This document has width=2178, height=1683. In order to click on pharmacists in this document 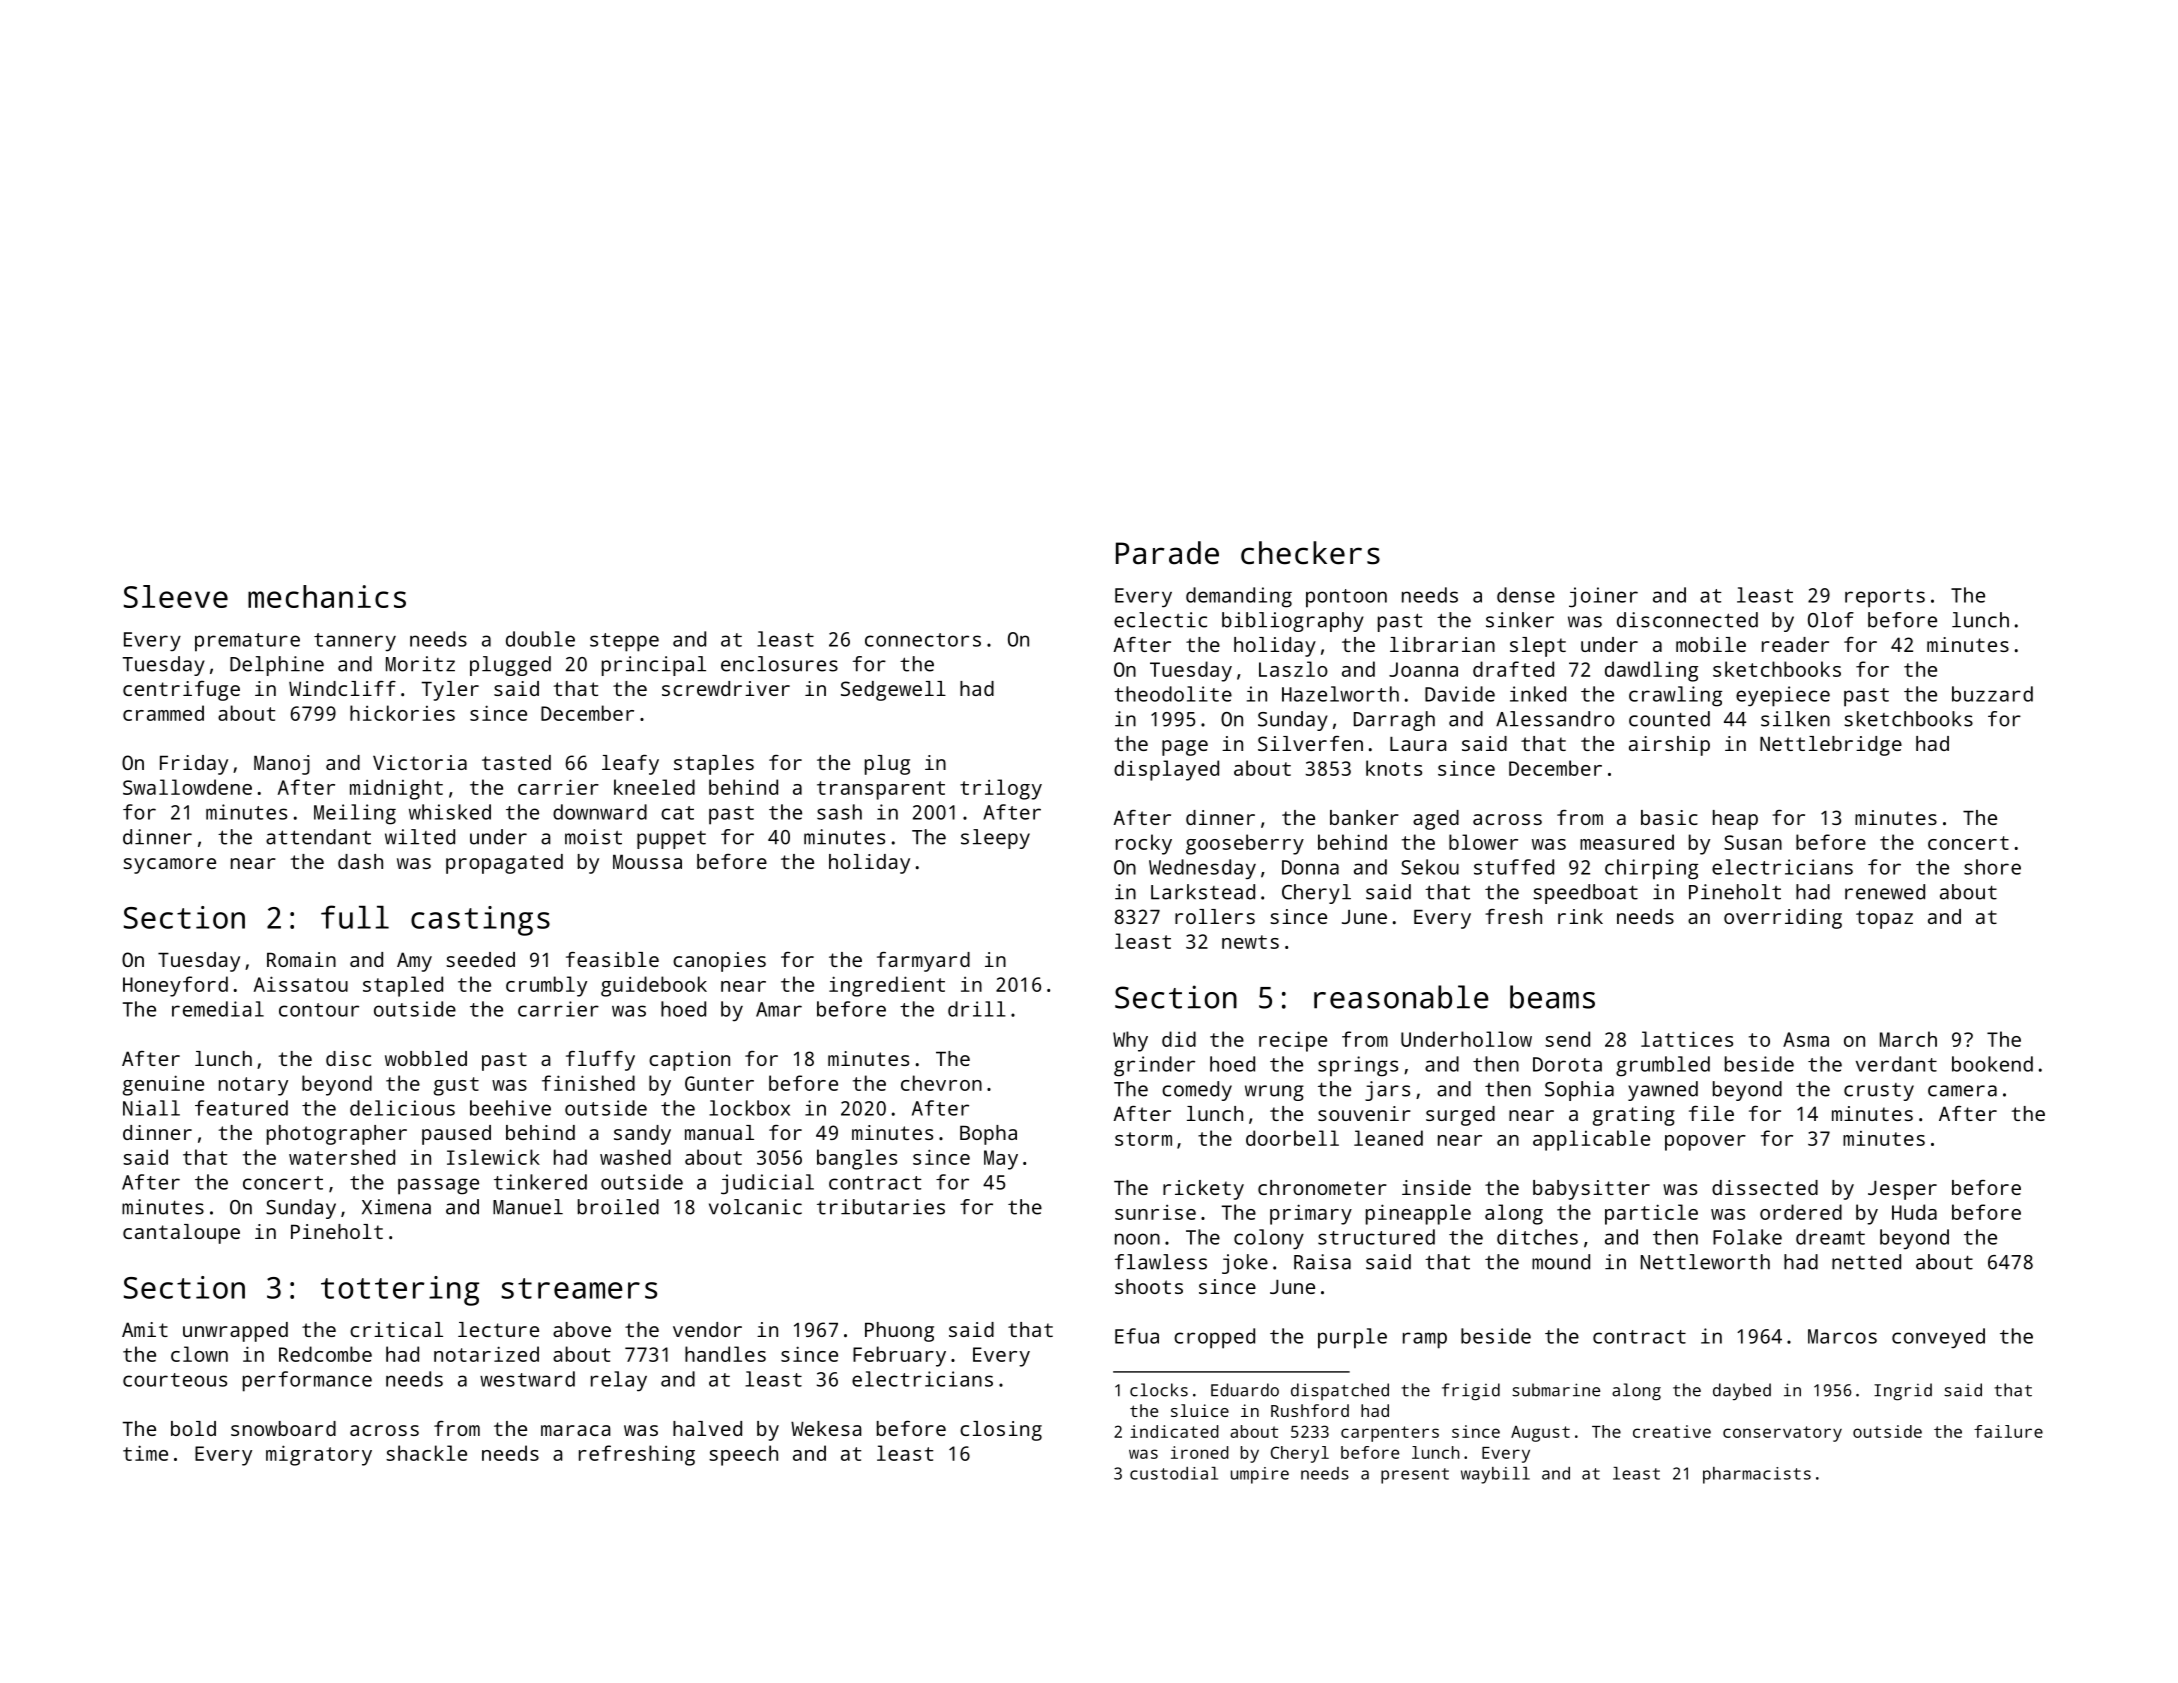, I will do `click(1757, 1475)`.
